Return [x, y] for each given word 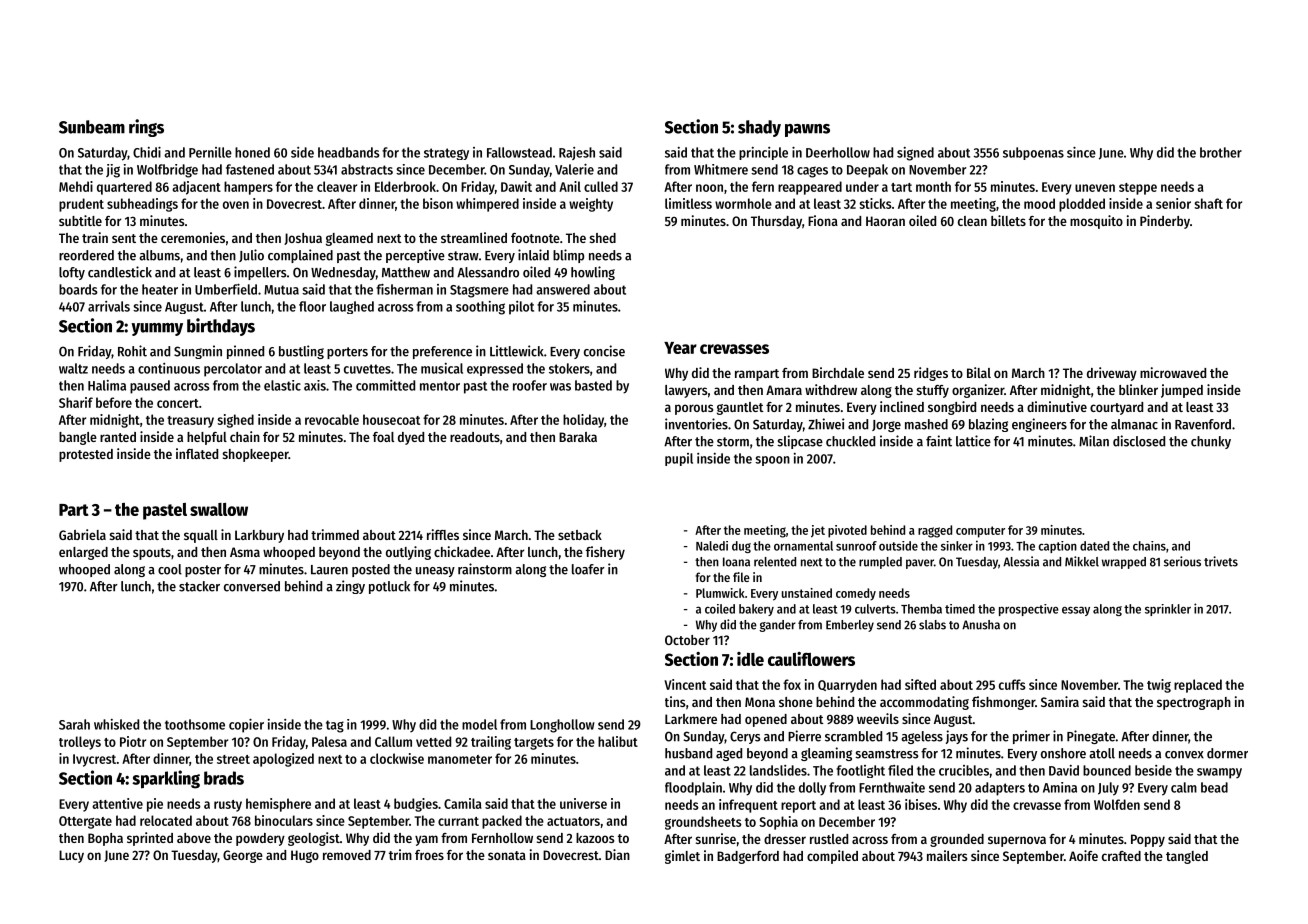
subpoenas [1033, 153]
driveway [1112, 374]
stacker [199, 586]
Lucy [71, 856]
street [233, 759]
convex [1184, 755]
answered [563, 289]
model [479, 724]
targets [534, 744]
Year [680, 348]
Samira [1060, 701]
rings [146, 128]
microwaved [1173, 372]
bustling [301, 352]
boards [78, 289]
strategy [446, 154]
